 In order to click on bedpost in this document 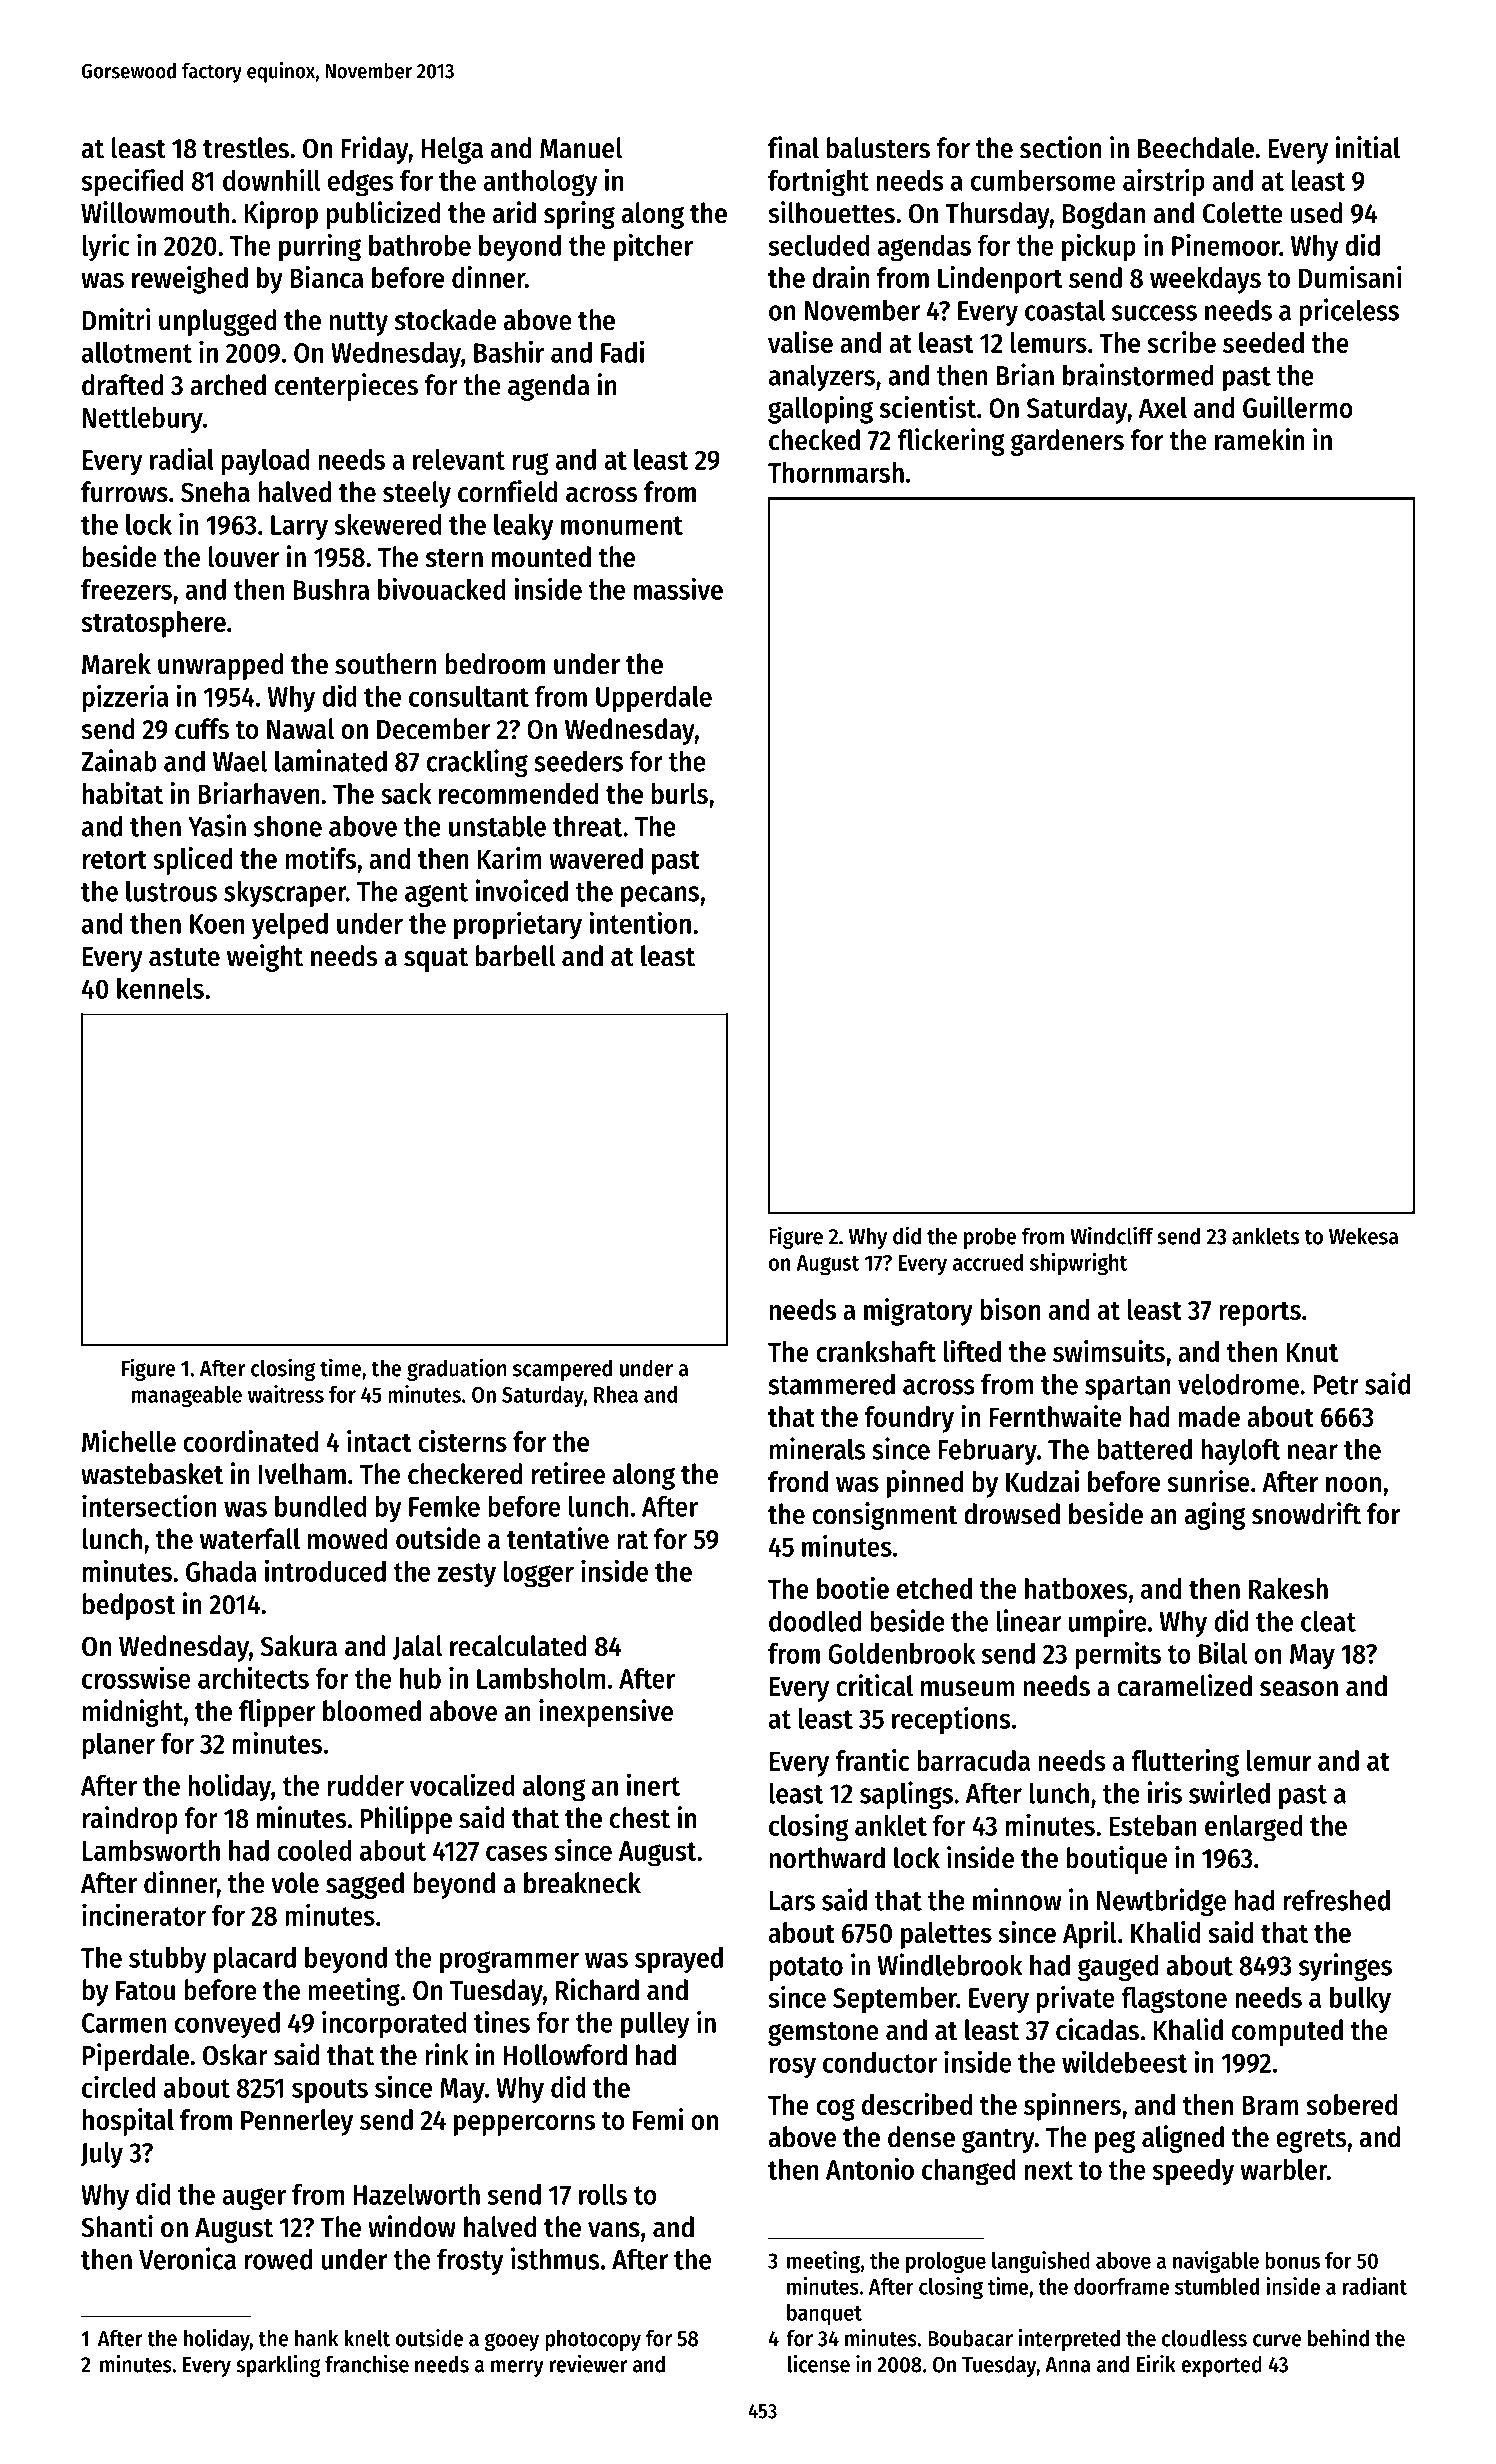, I will do `click(129, 1606)`.
